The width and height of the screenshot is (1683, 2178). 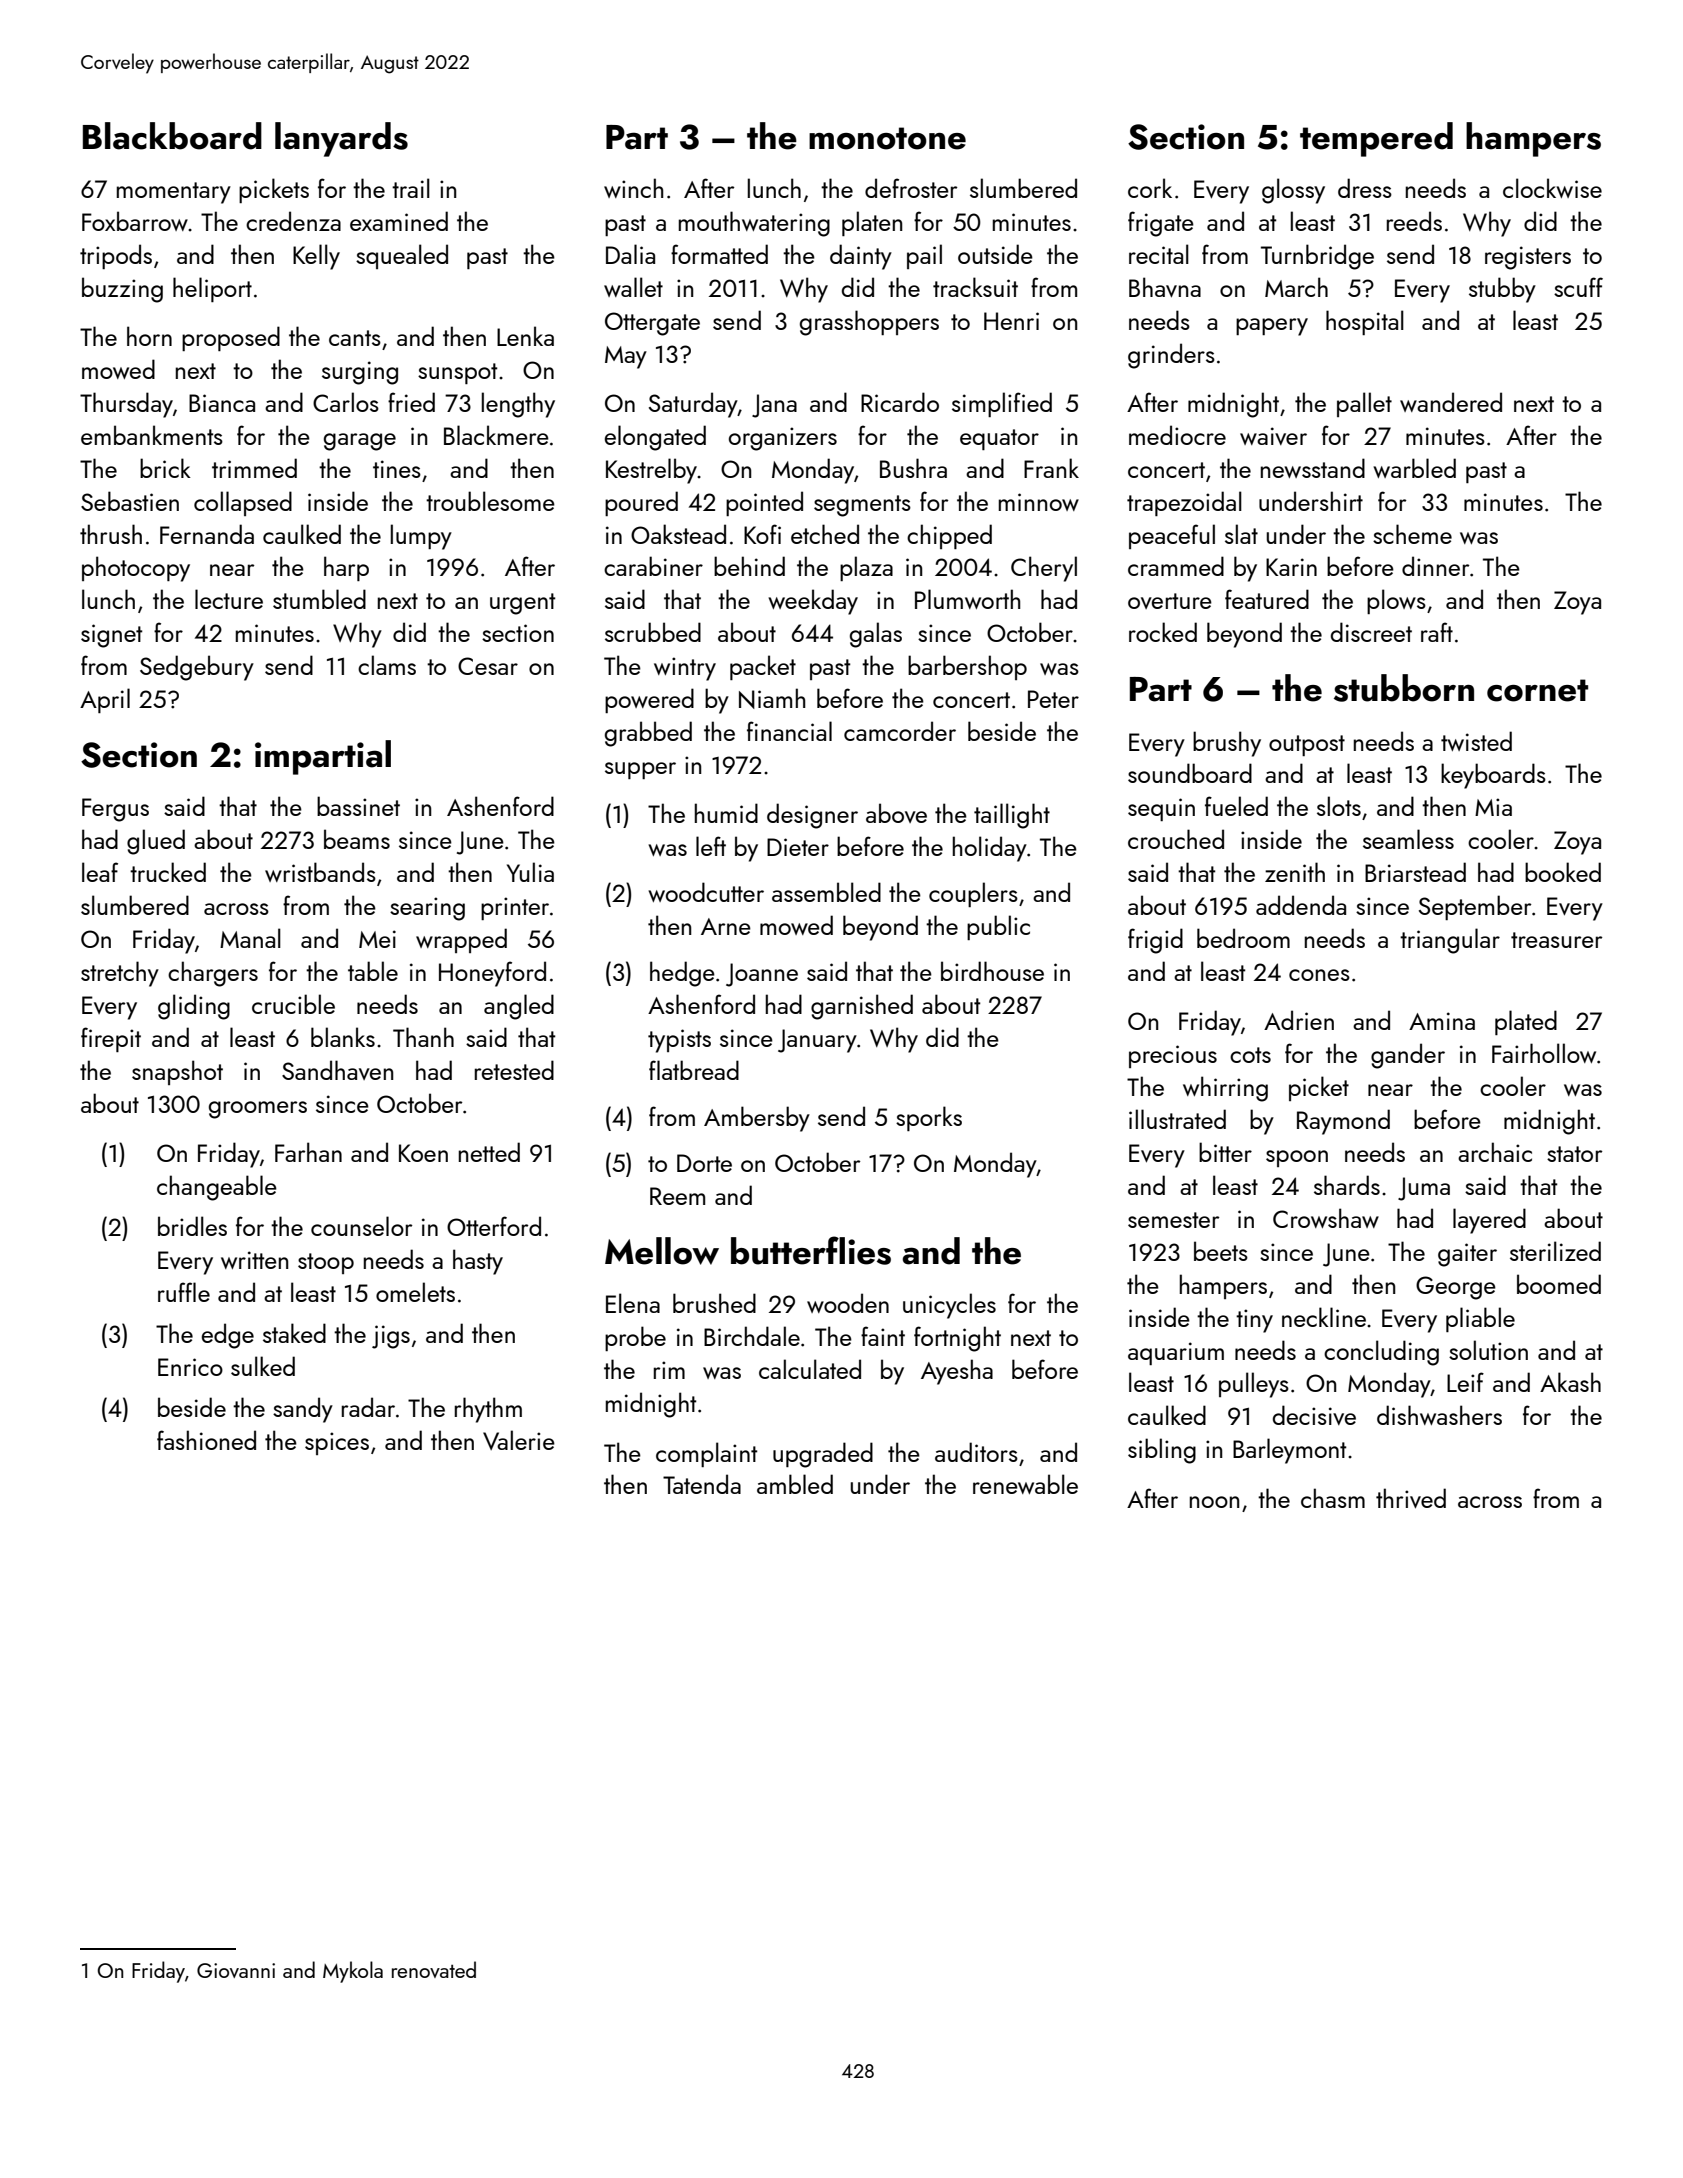 I want to click on changeable, so click(x=217, y=1188).
